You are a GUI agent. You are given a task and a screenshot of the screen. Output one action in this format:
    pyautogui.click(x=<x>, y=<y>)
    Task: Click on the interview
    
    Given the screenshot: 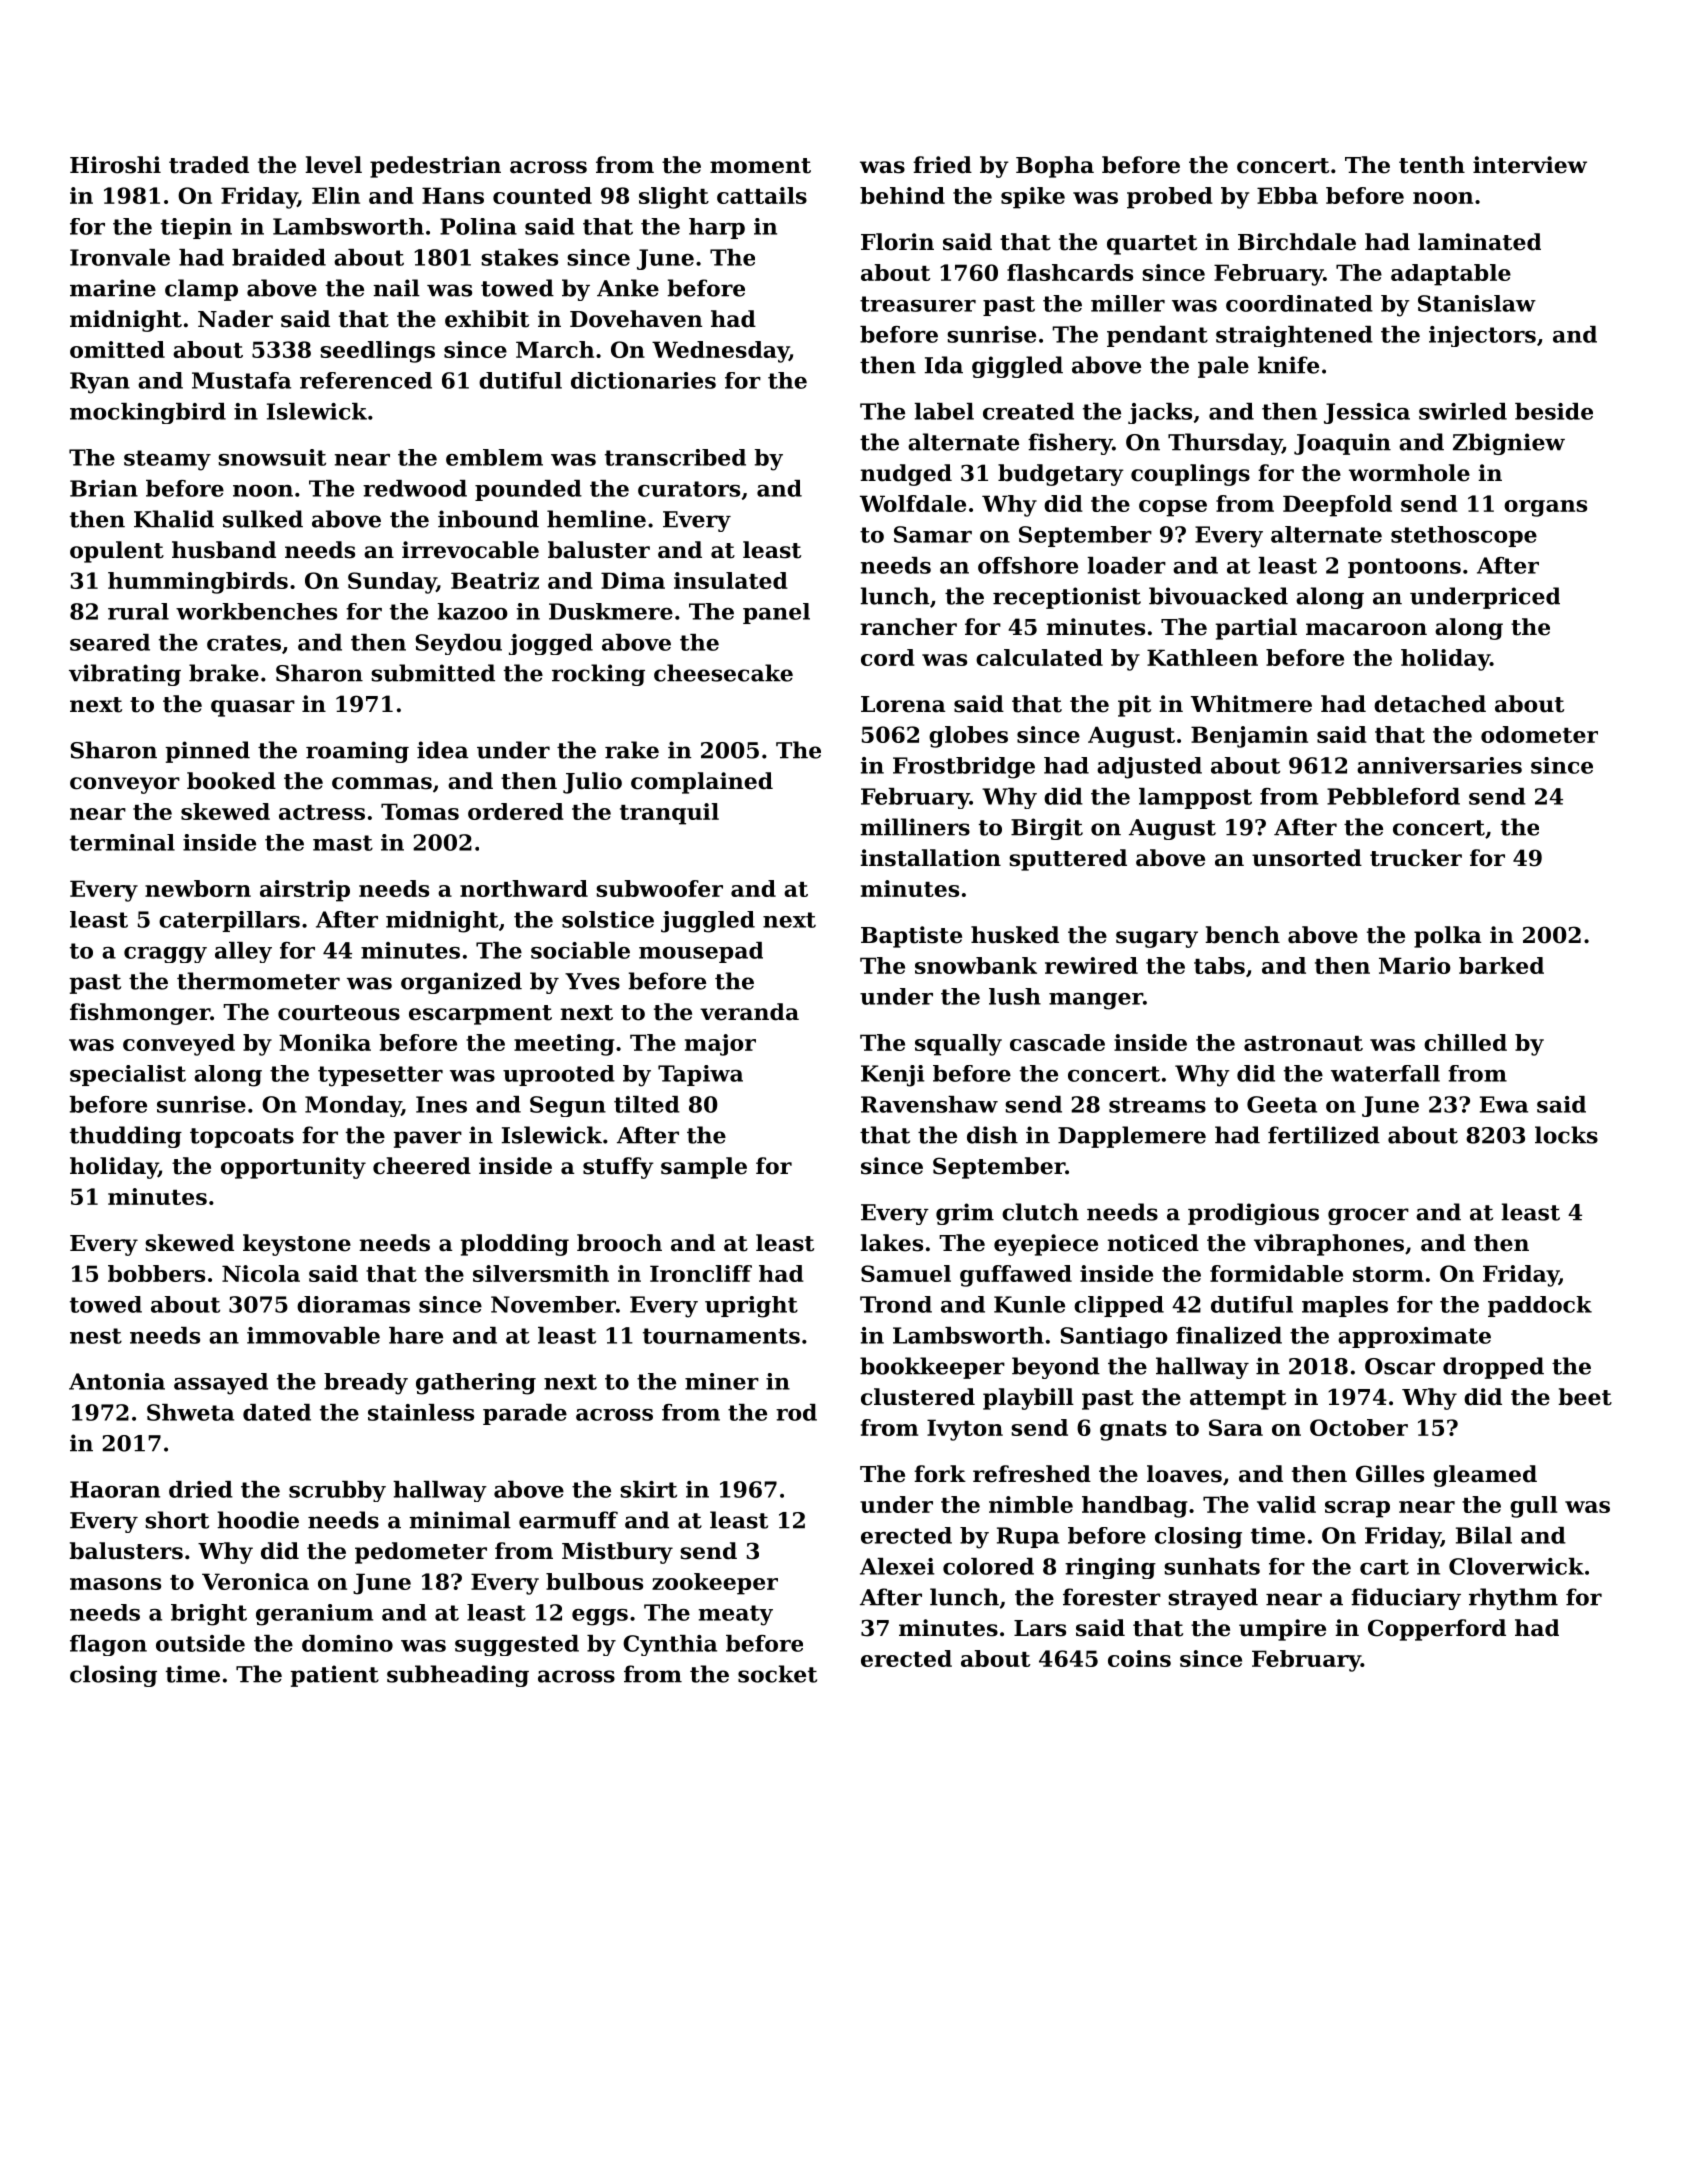 What is the action you would take?
    pyautogui.click(x=1530, y=165)
